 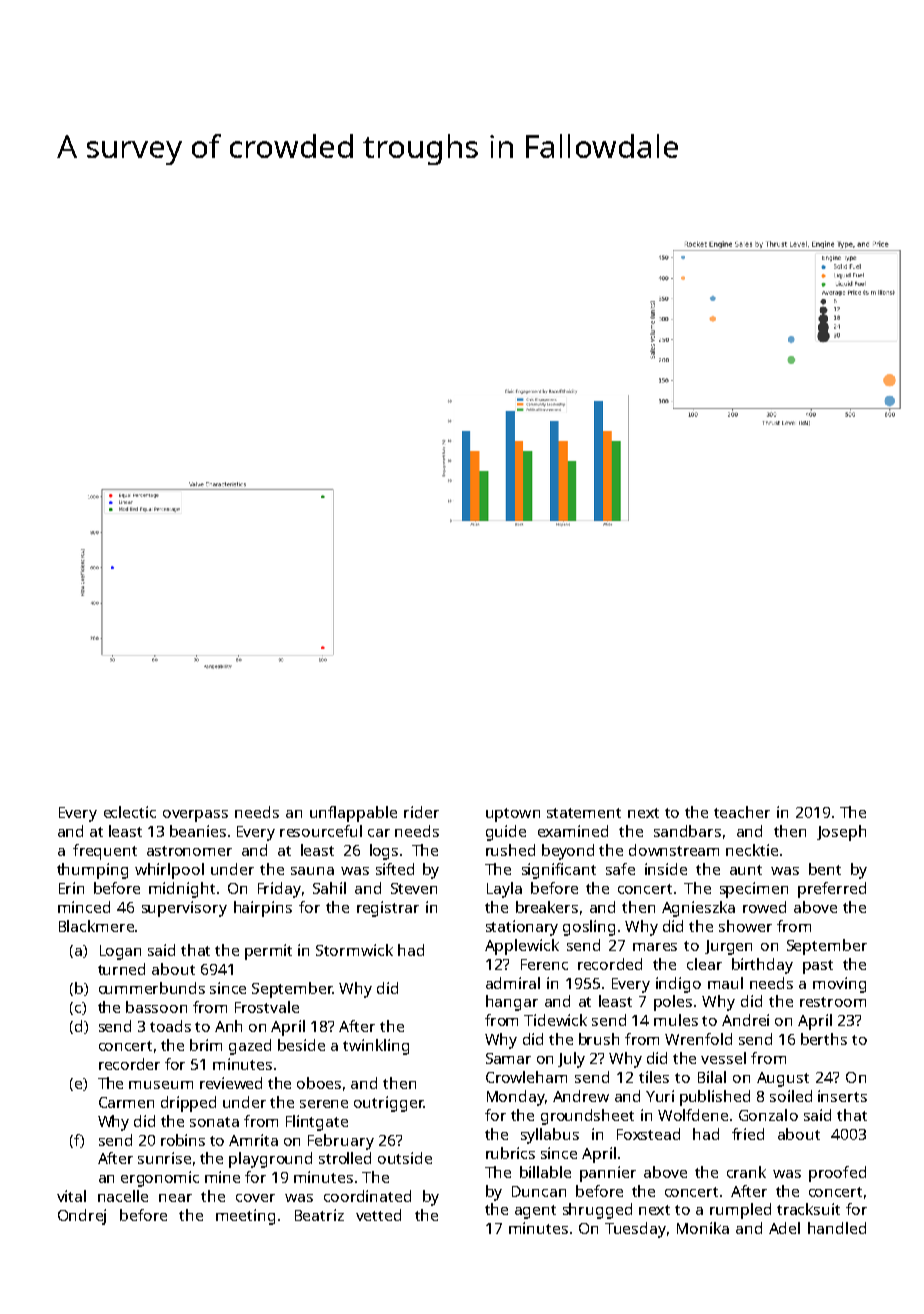 I want to click on Bilal, so click(x=712, y=1077).
